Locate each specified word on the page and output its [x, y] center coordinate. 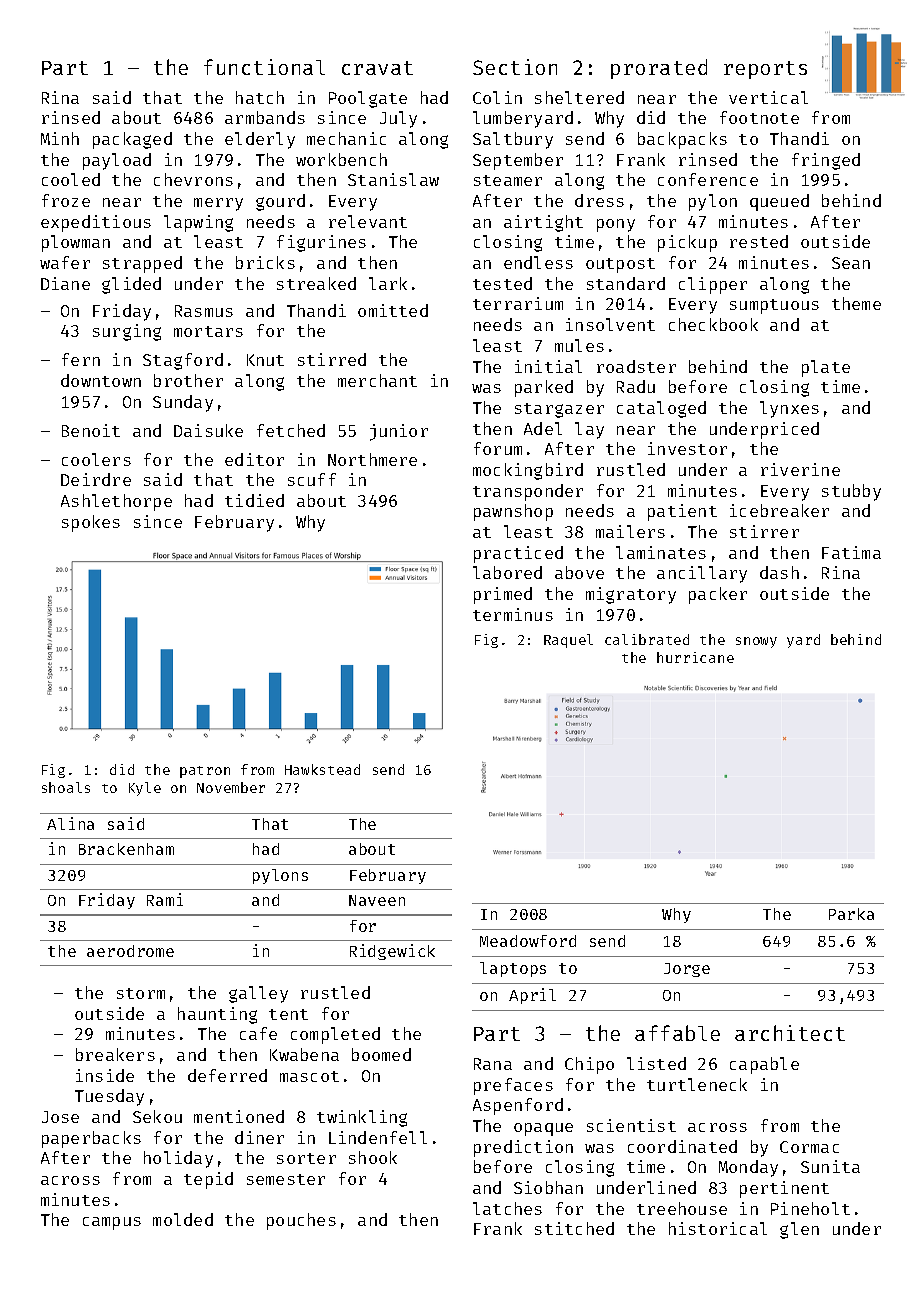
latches [507, 1208]
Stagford [183, 361]
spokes [91, 523]
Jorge [687, 970]
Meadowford [528, 941]
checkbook [713, 324]
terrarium [518, 303]
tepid [208, 1180]
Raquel [568, 641]
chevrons [193, 179]
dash [779, 572]
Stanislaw [393, 179]
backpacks [682, 140]
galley [258, 994]
